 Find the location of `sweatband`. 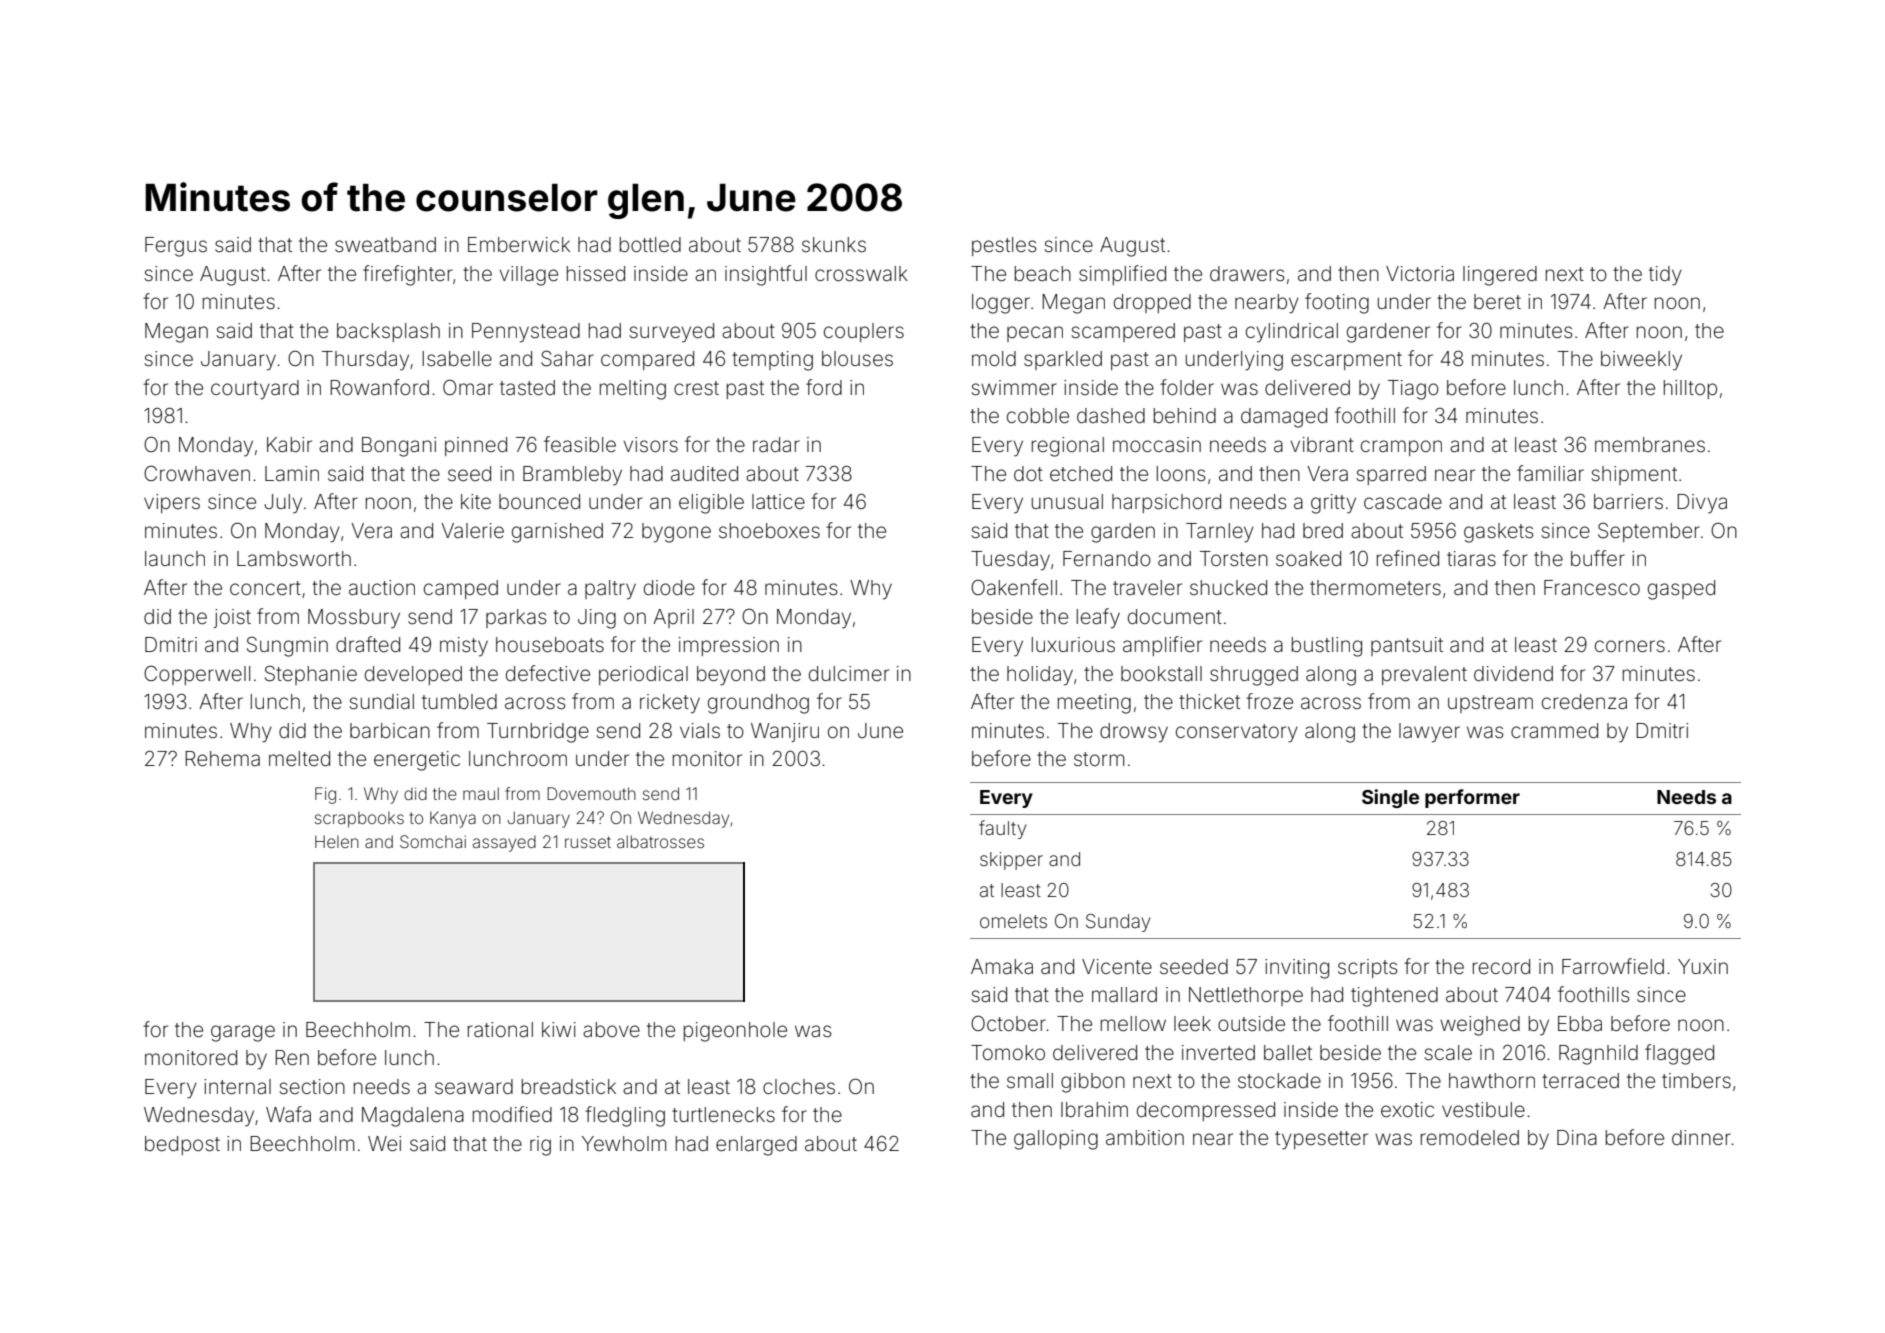

sweatband is located at coordinates (385, 244).
